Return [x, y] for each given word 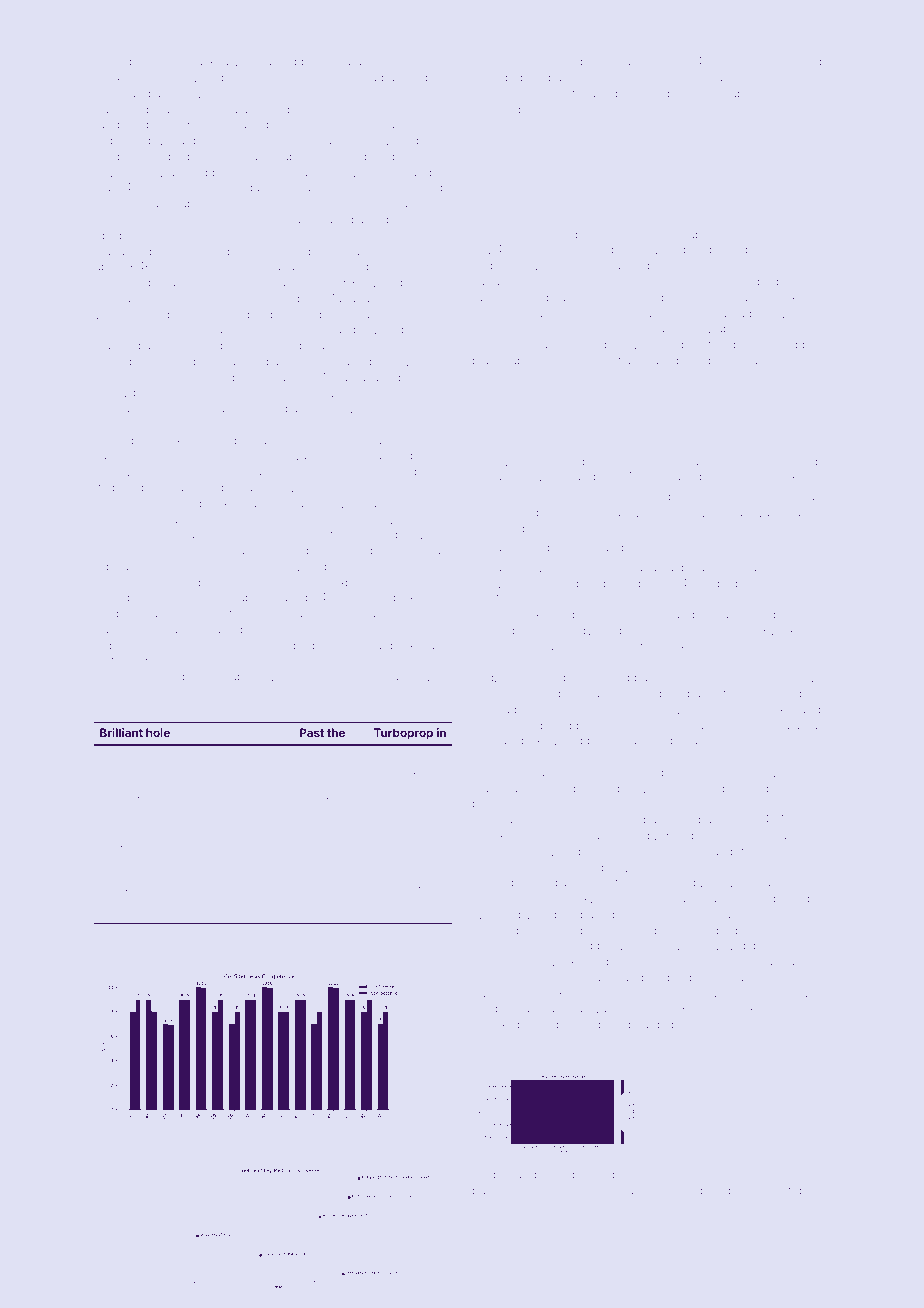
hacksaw [214, 61]
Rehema [349, 1150]
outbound [664, 1174]
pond [807, 62]
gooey [372, 64]
